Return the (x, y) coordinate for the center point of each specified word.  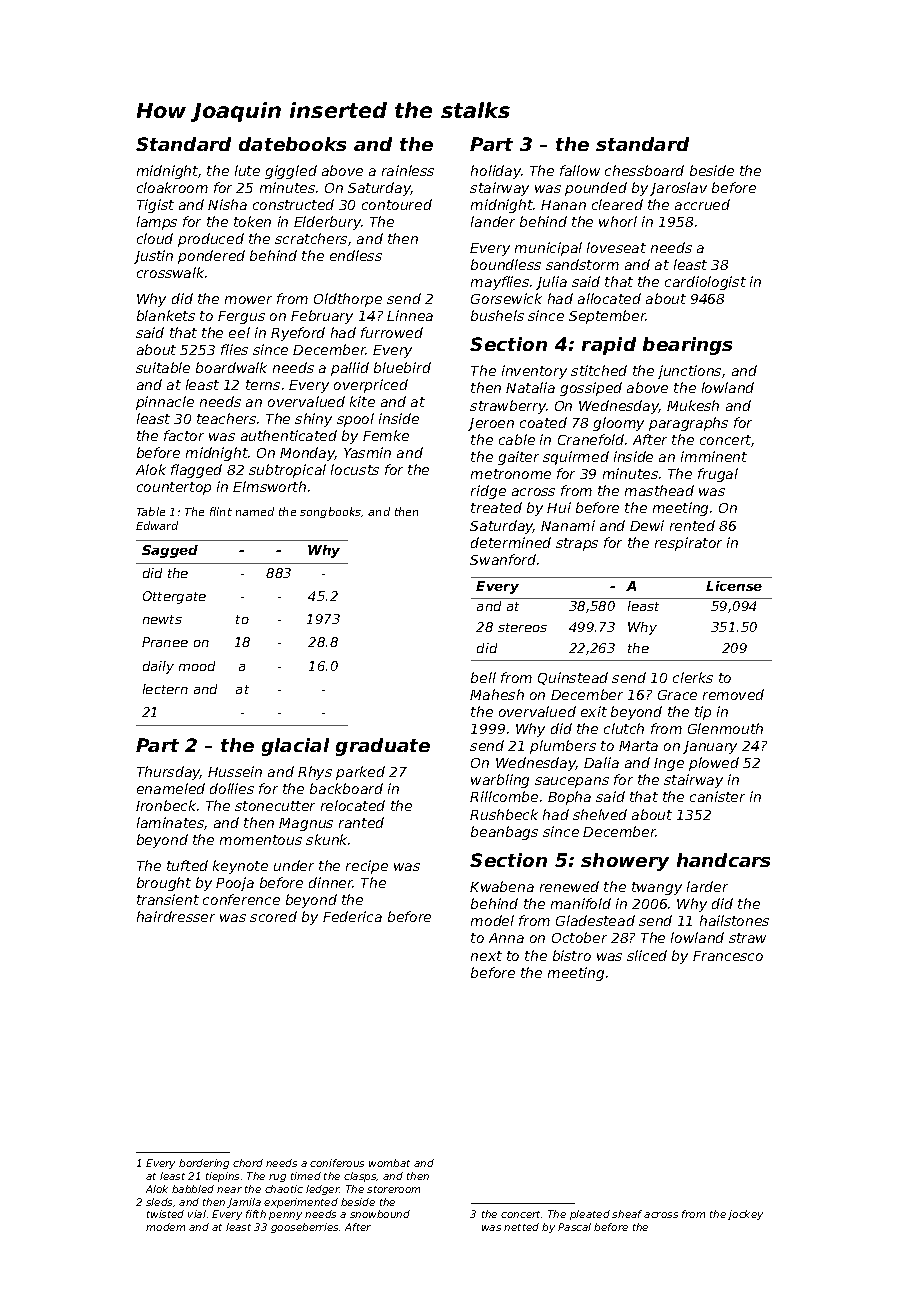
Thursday (168, 773)
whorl (618, 221)
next (486, 956)
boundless (506, 264)
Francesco (728, 956)
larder (707, 886)
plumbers (563, 747)
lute (247, 170)
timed (306, 1176)
